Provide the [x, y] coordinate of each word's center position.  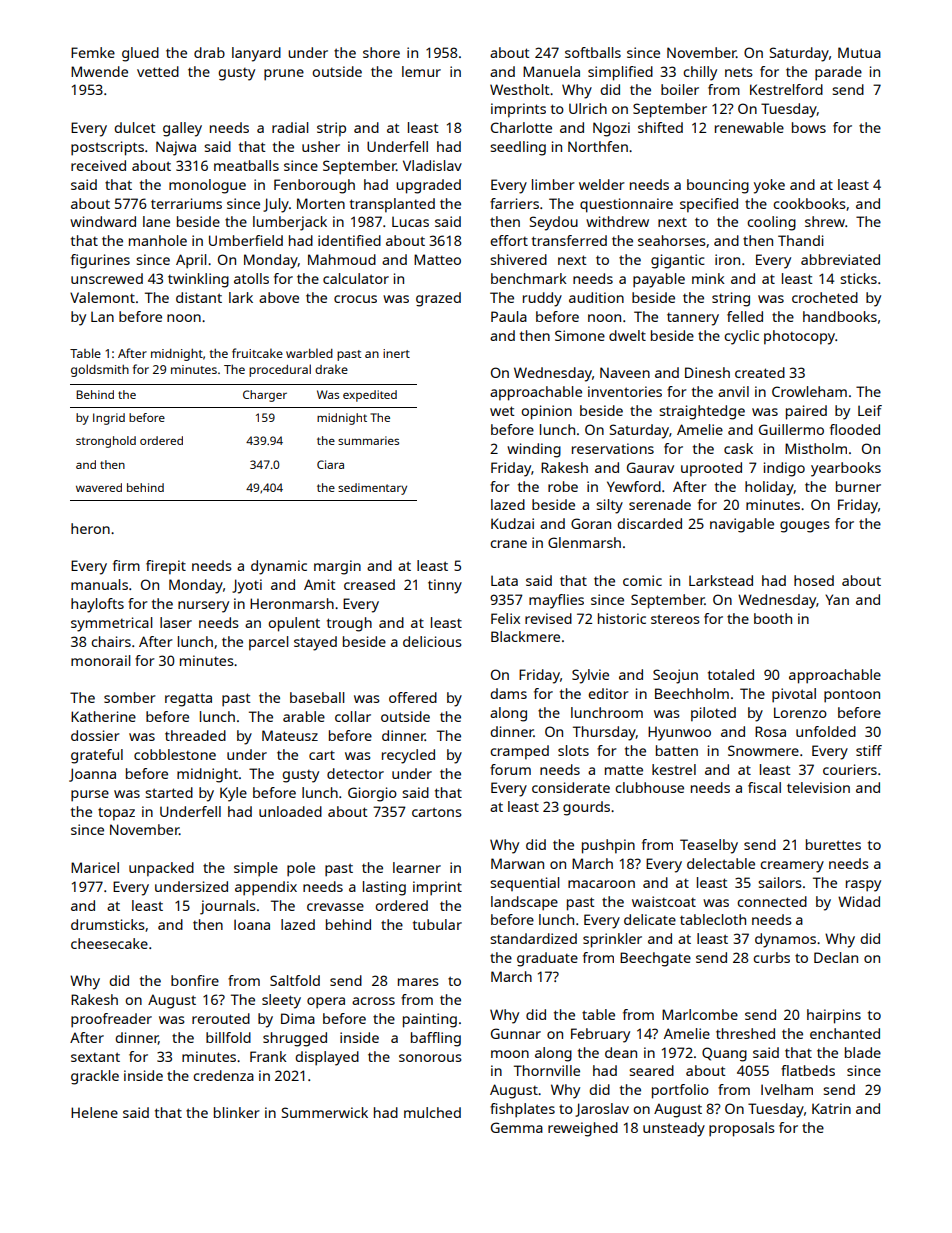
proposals [742, 1129]
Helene [94, 1112]
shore [381, 52]
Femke [93, 52]
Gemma [517, 1127]
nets [739, 72]
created [760, 372]
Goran [591, 523]
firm [126, 565]
